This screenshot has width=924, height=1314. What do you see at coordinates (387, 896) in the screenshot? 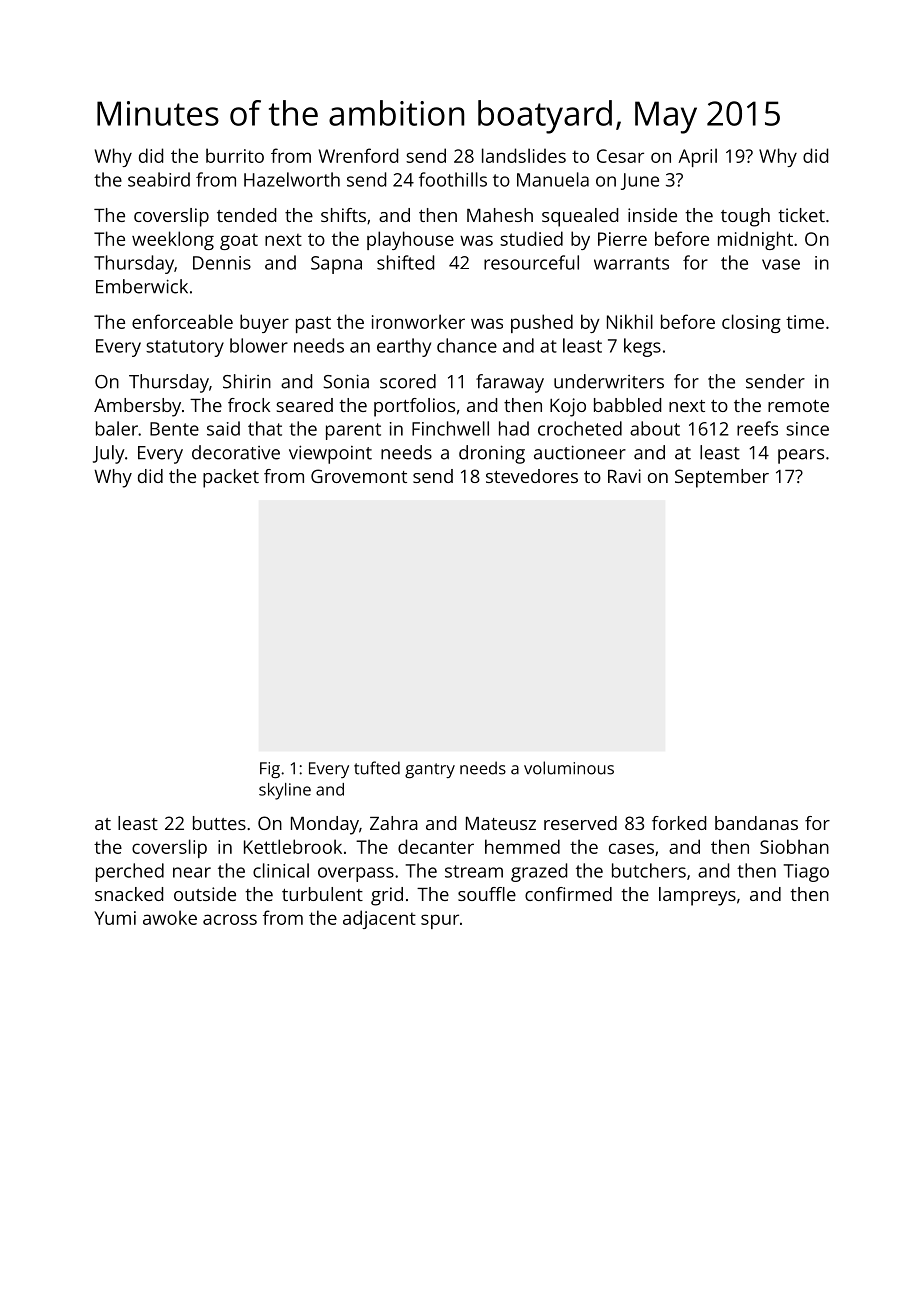
I see `grid` at bounding box center [387, 896].
